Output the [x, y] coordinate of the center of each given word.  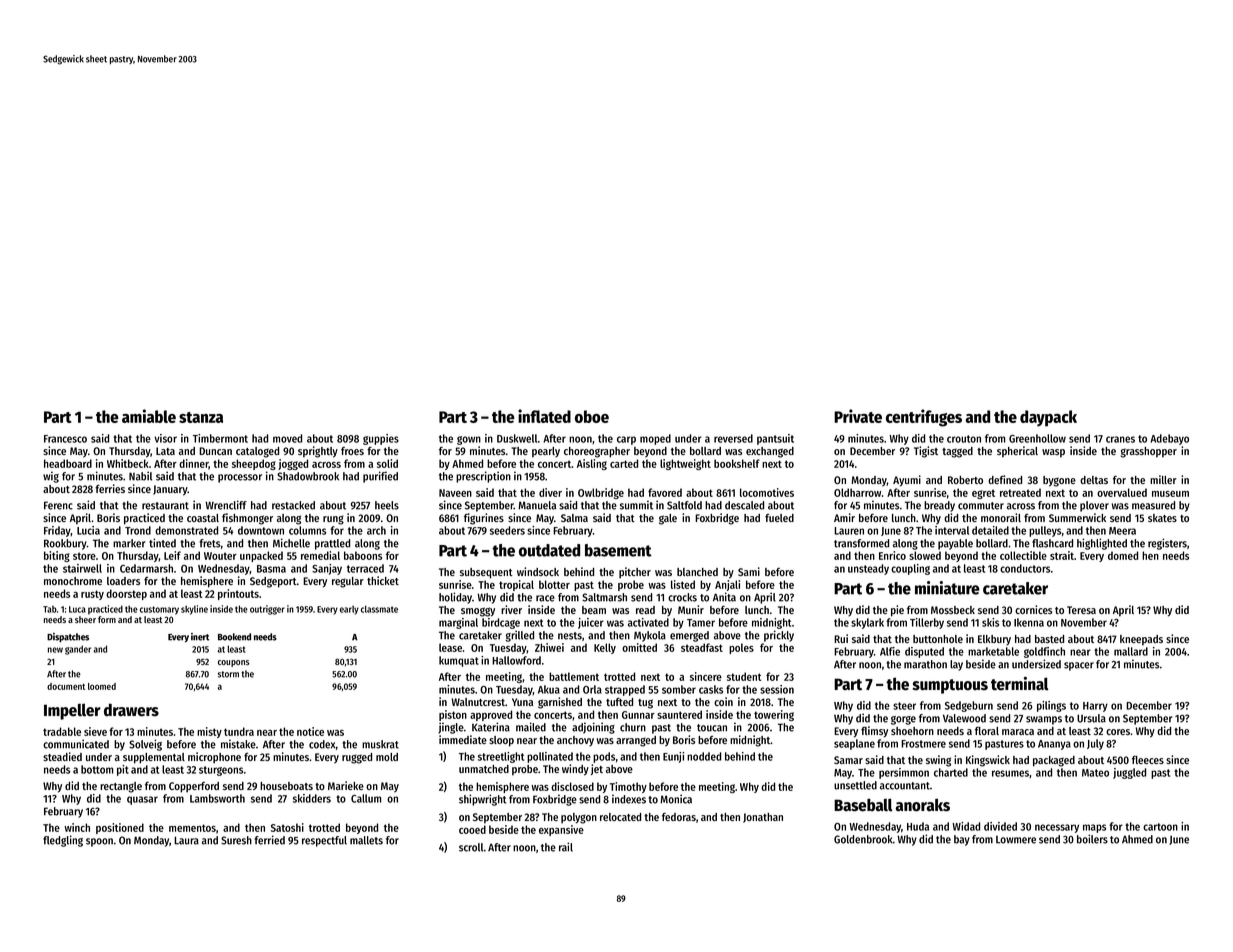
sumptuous [950, 686]
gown [469, 440]
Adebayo [1169, 439]
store [84, 556]
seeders [507, 530]
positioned [120, 828]
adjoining [593, 728]
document [66, 686]
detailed [990, 530]
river [511, 609]
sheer [85, 619]
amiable [149, 416]
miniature [947, 588]
